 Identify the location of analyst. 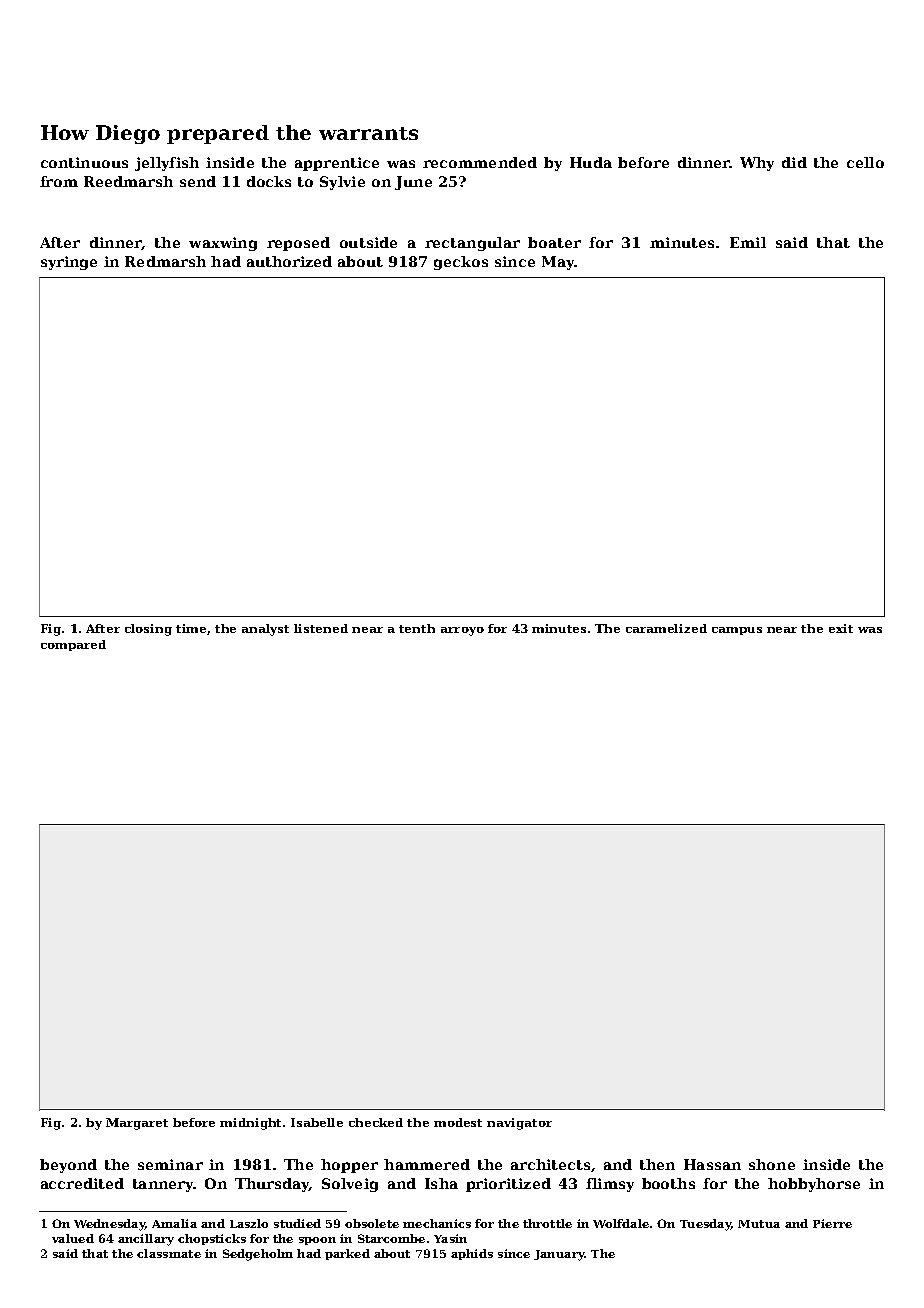
(265, 630).
